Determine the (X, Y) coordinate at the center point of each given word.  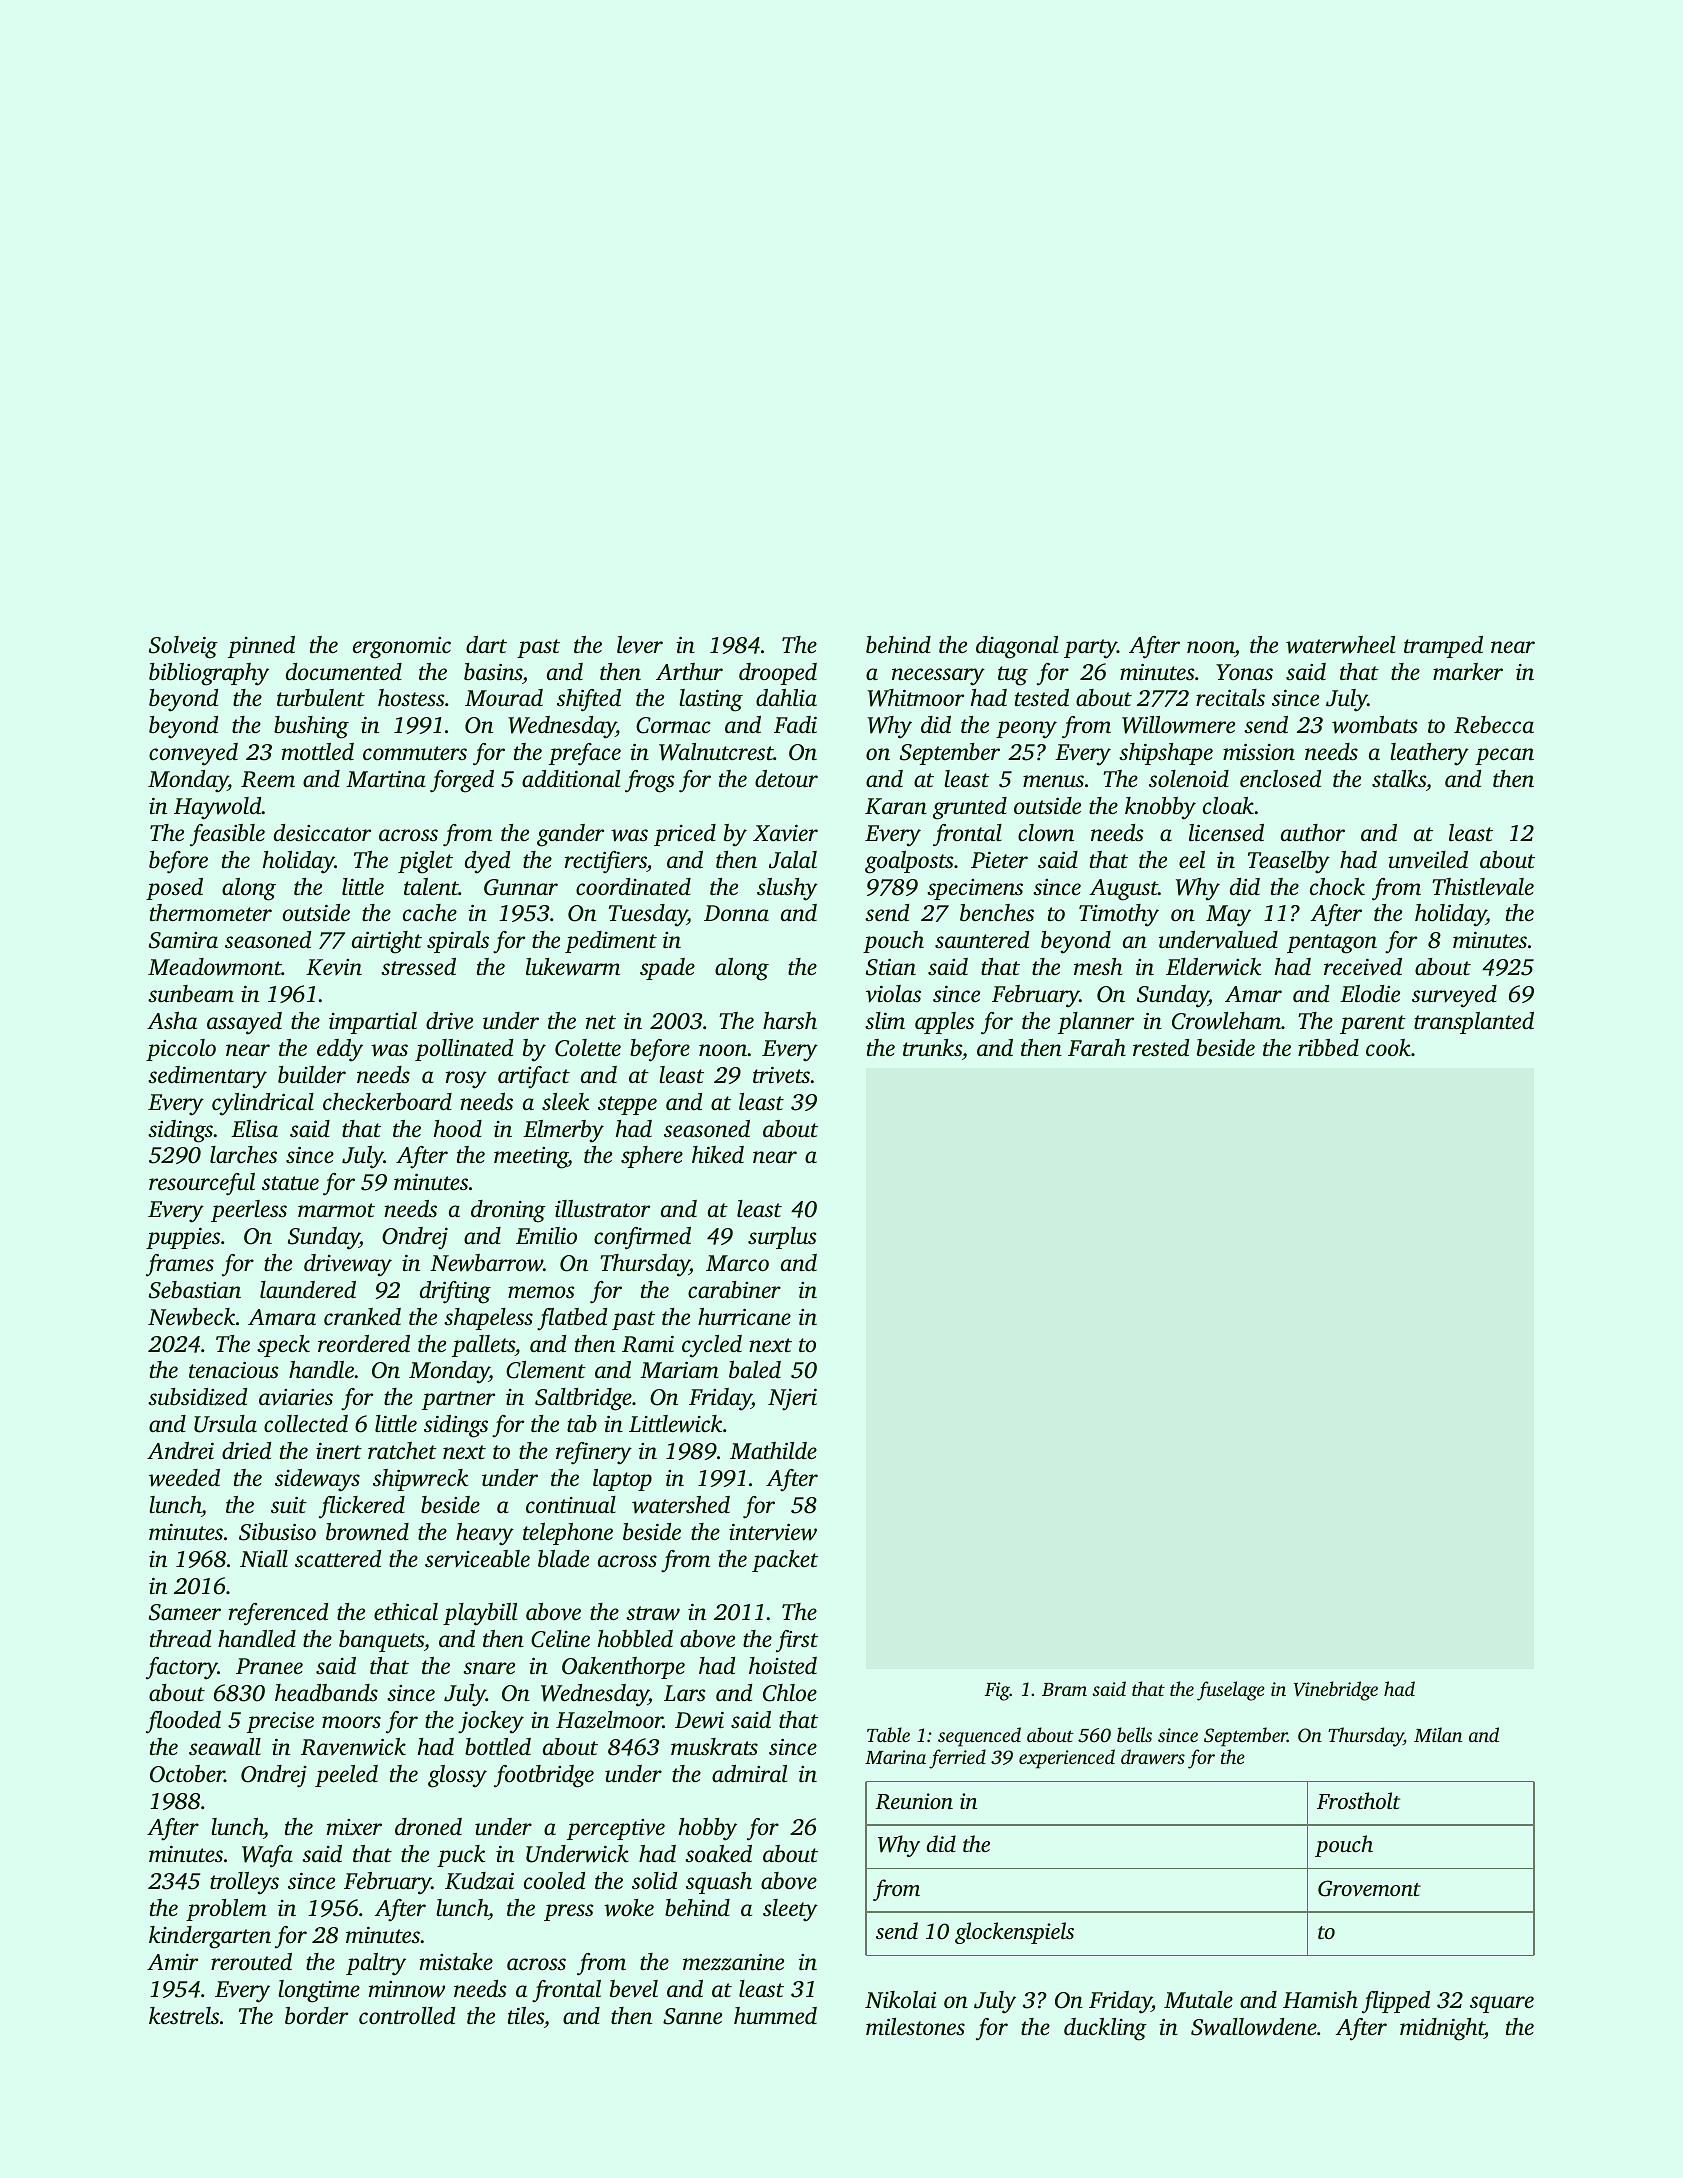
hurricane (744, 1317)
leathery (1429, 754)
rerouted (251, 1962)
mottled (318, 752)
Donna (736, 913)
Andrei (180, 1451)
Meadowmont (215, 967)
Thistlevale (1483, 887)
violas (893, 994)
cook (1388, 1048)
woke (629, 1908)
